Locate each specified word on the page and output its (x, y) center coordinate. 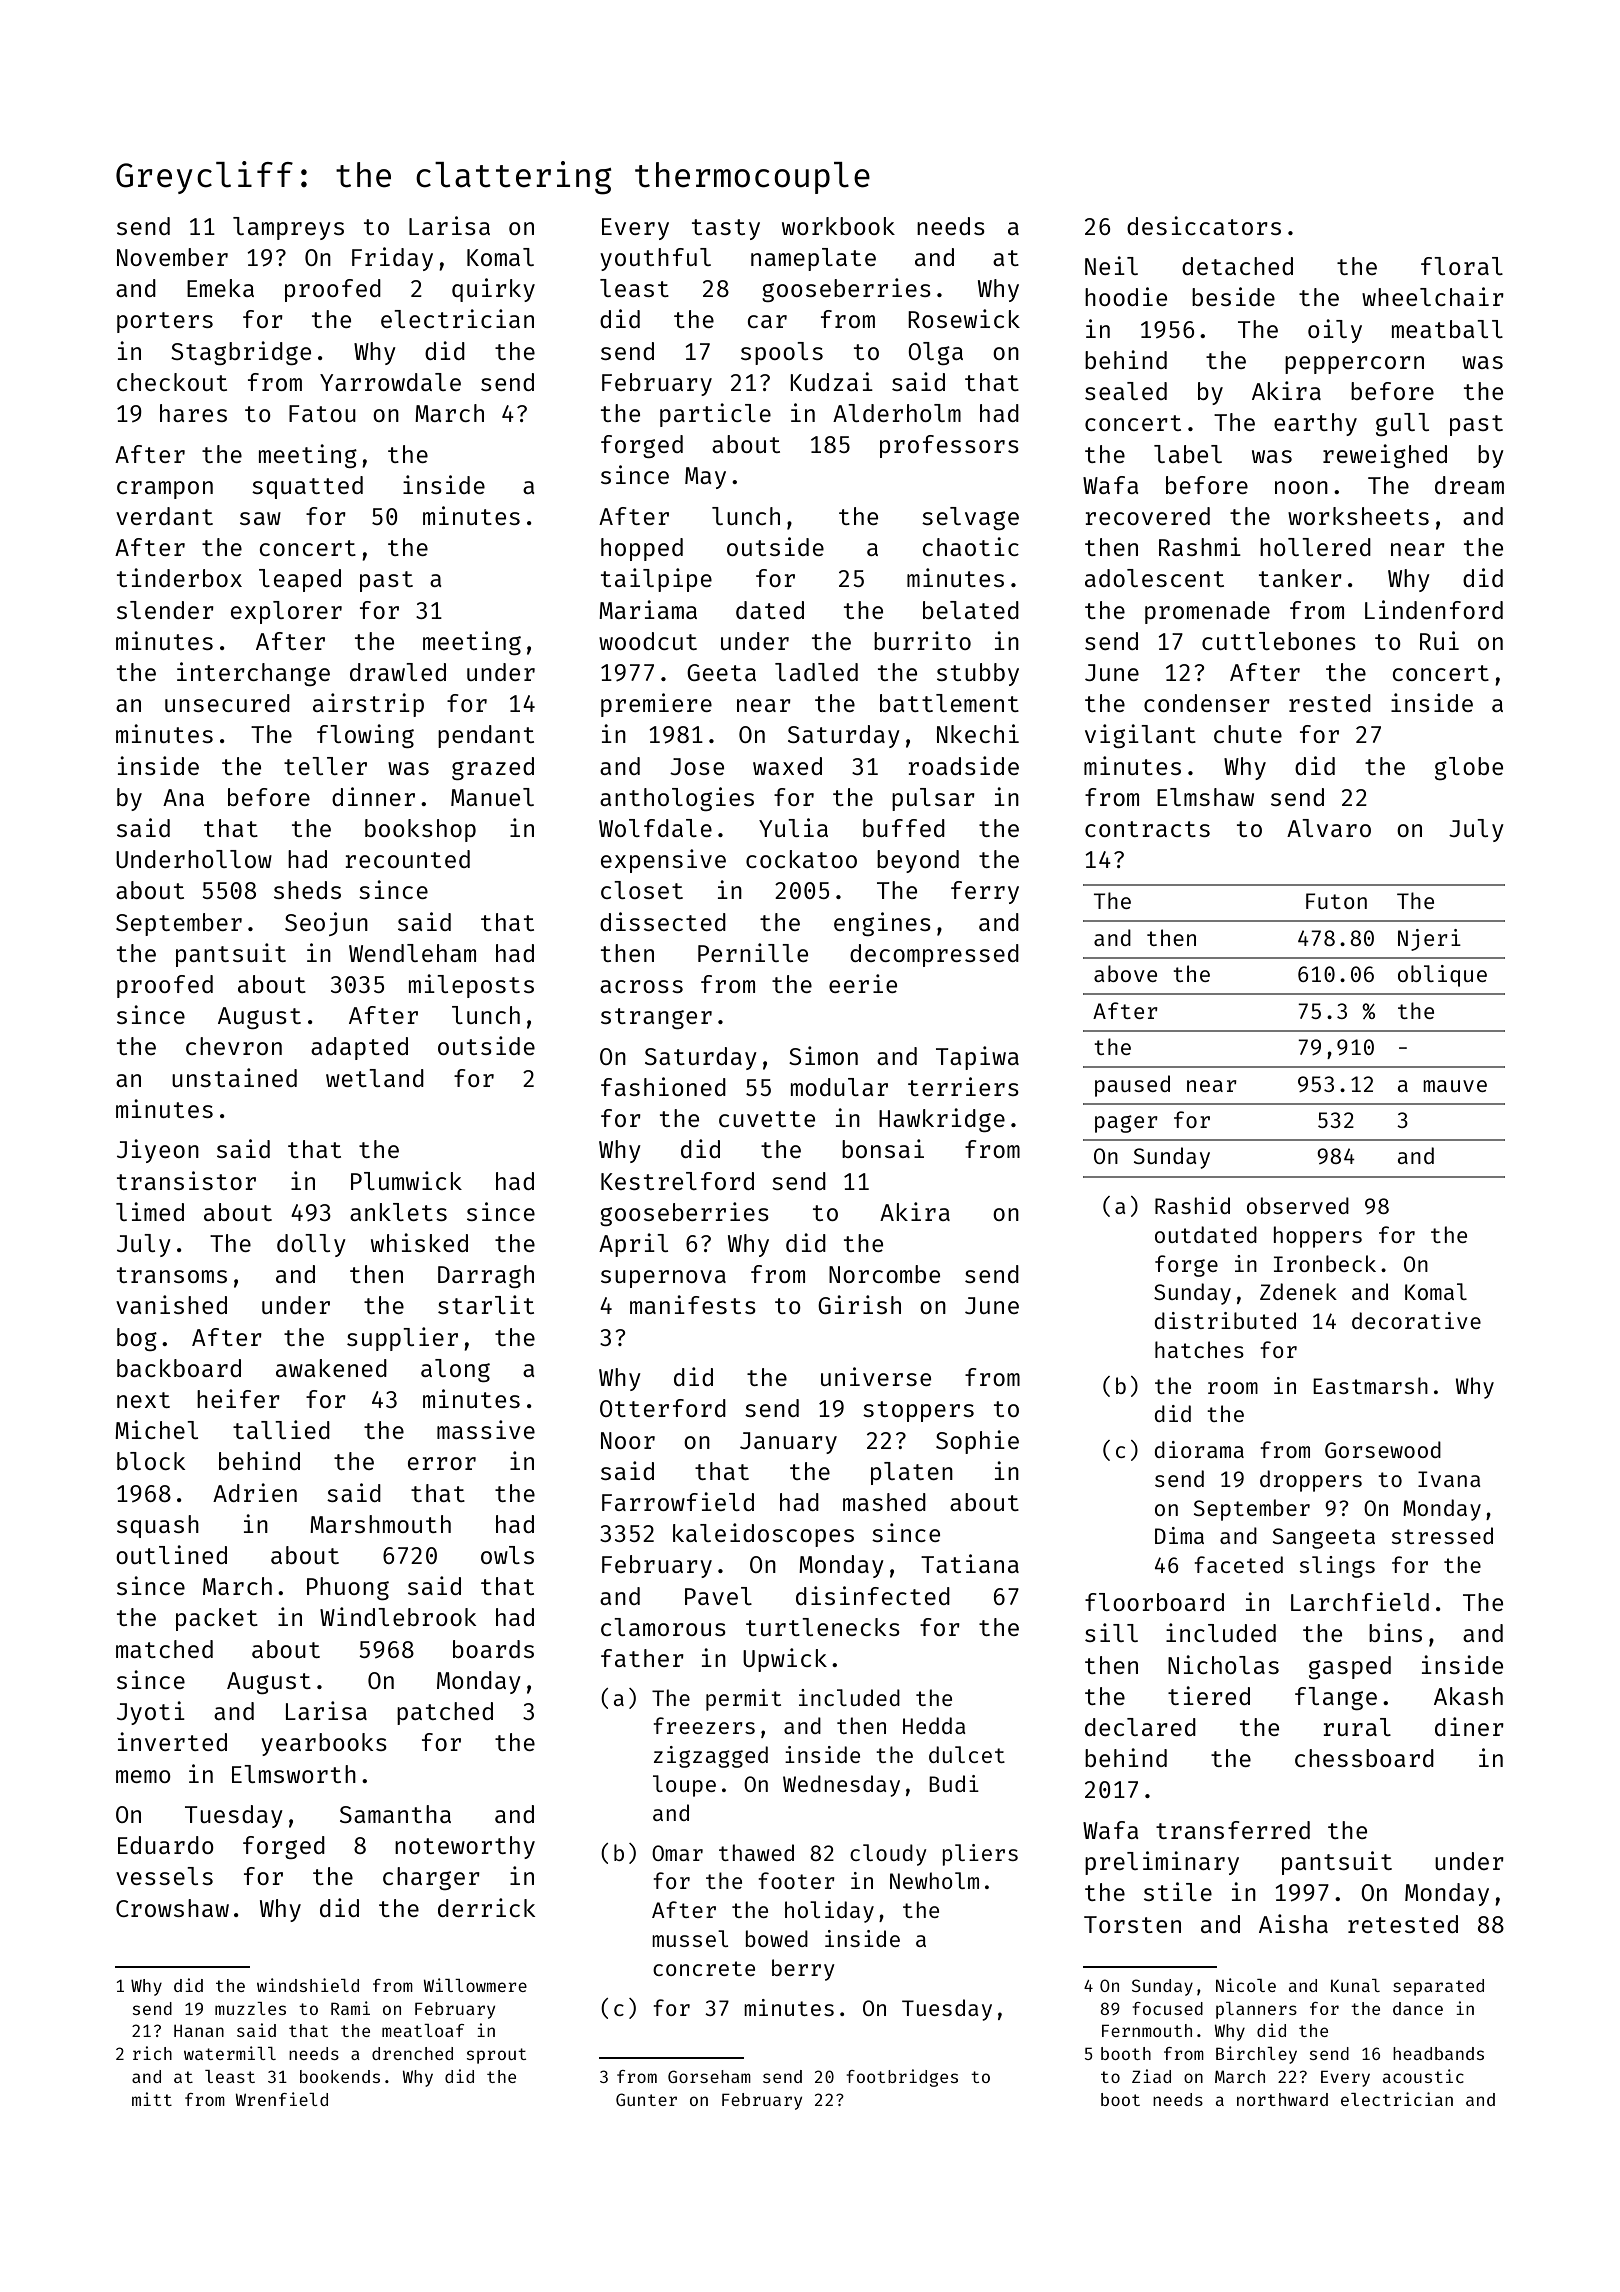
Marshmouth (380, 1524)
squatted (307, 487)
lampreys (288, 228)
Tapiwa (977, 1058)
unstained (234, 1077)
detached (1237, 266)
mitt (152, 2099)
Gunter (646, 2099)
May (705, 478)
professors (949, 446)
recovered (1147, 516)
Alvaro (1329, 828)
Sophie (977, 1442)
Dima (1179, 1535)
